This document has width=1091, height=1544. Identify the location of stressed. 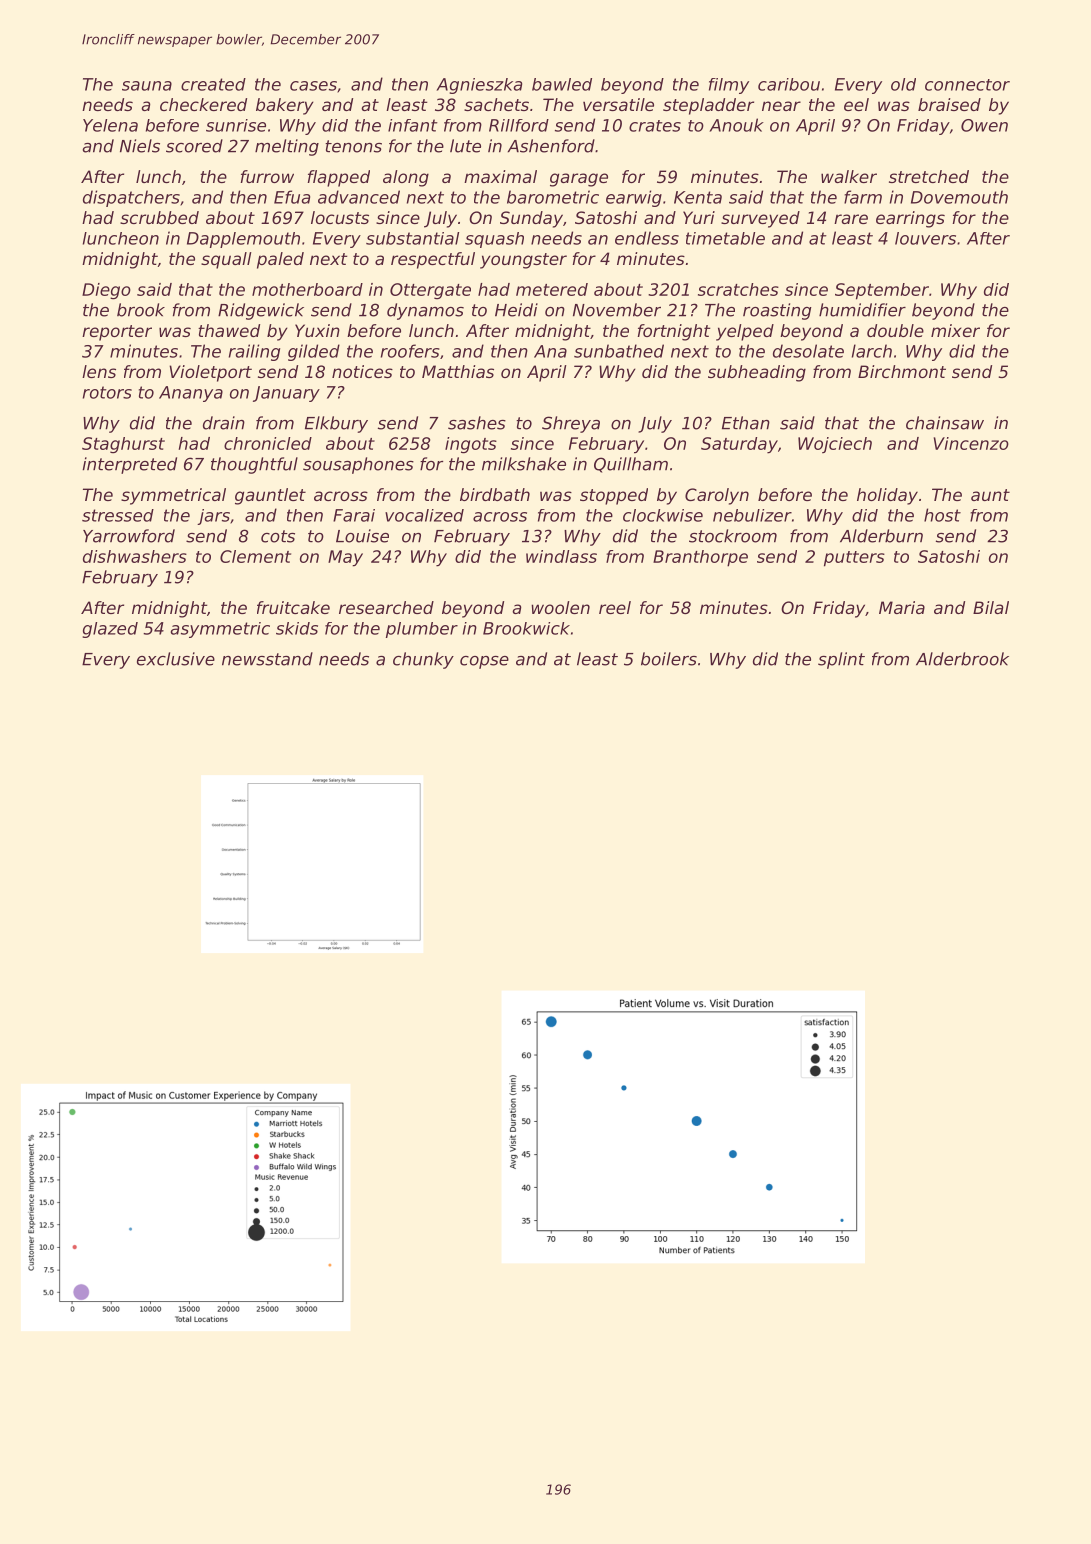
(118, 515).
